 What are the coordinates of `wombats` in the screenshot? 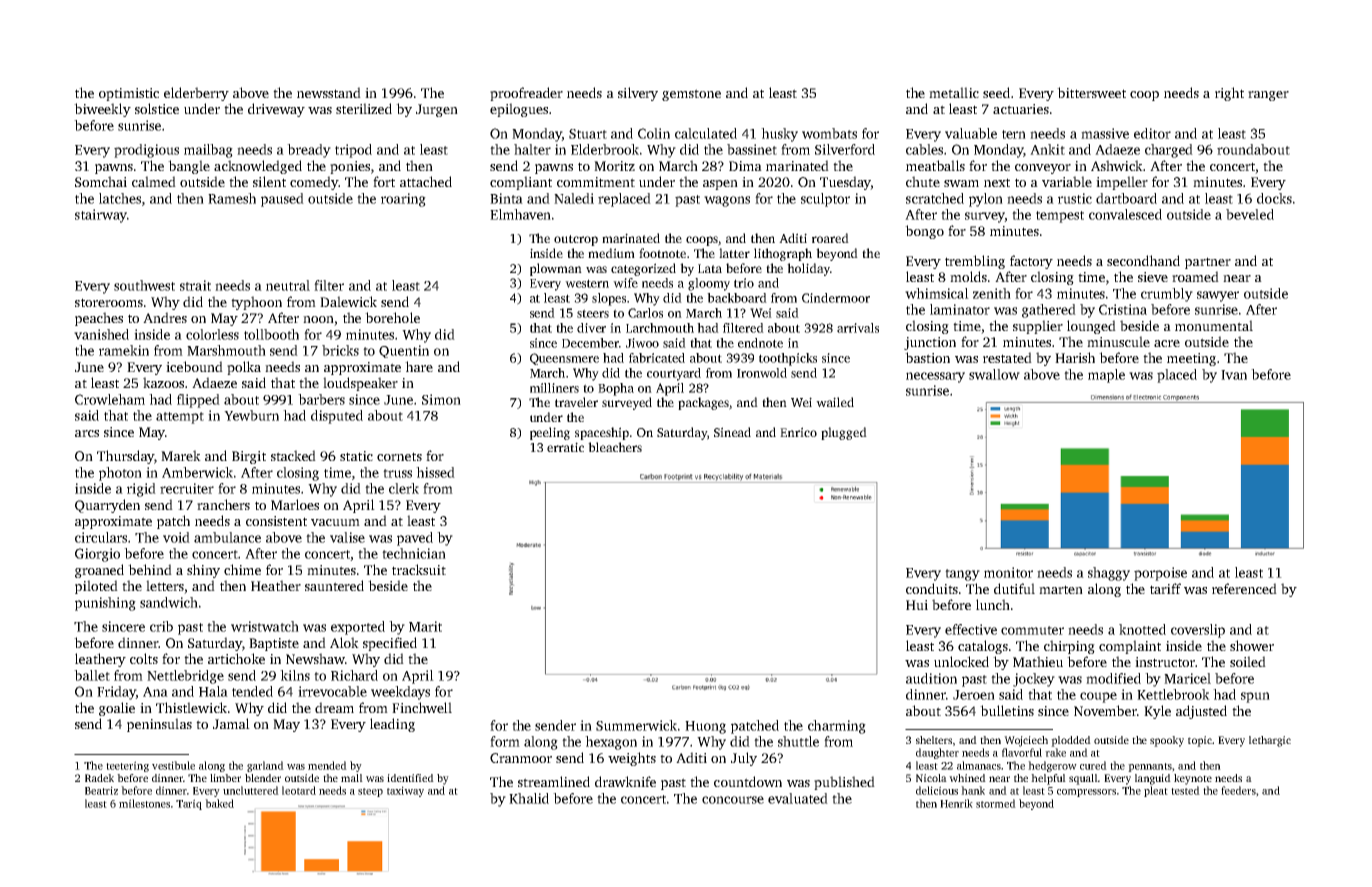 It's located at (829, 133).
